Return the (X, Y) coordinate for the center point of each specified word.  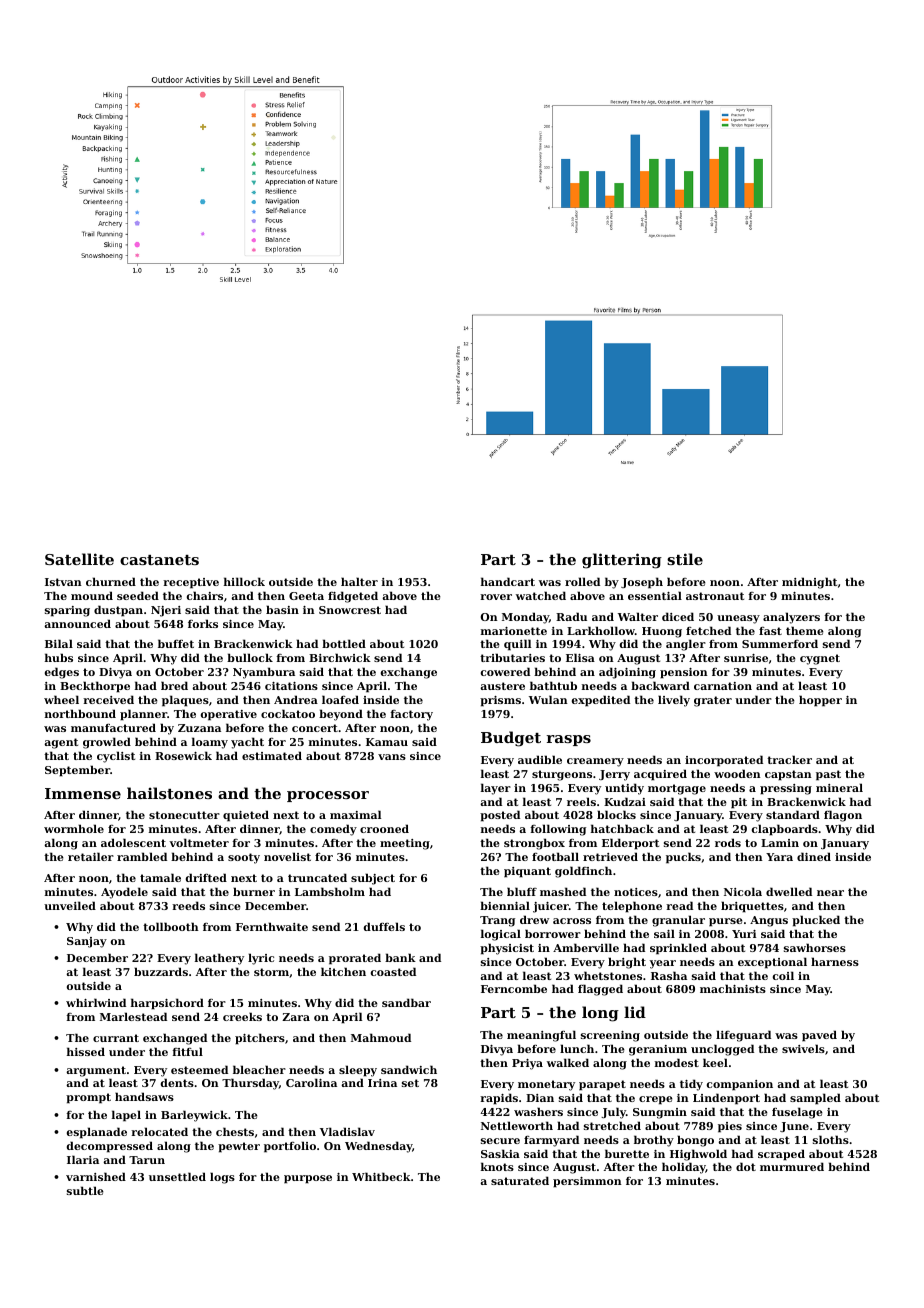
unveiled (70, 905)
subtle (85, 1190)
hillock (244, 581)
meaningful (541, 1036)
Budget (511, 739)
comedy (333, 830)
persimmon (587, 1182)
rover (496, 597)
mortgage (677, 789)
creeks (242, 1016)
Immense (83, 793)
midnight (809, 583)
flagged (600, 990)
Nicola (743, 891)
